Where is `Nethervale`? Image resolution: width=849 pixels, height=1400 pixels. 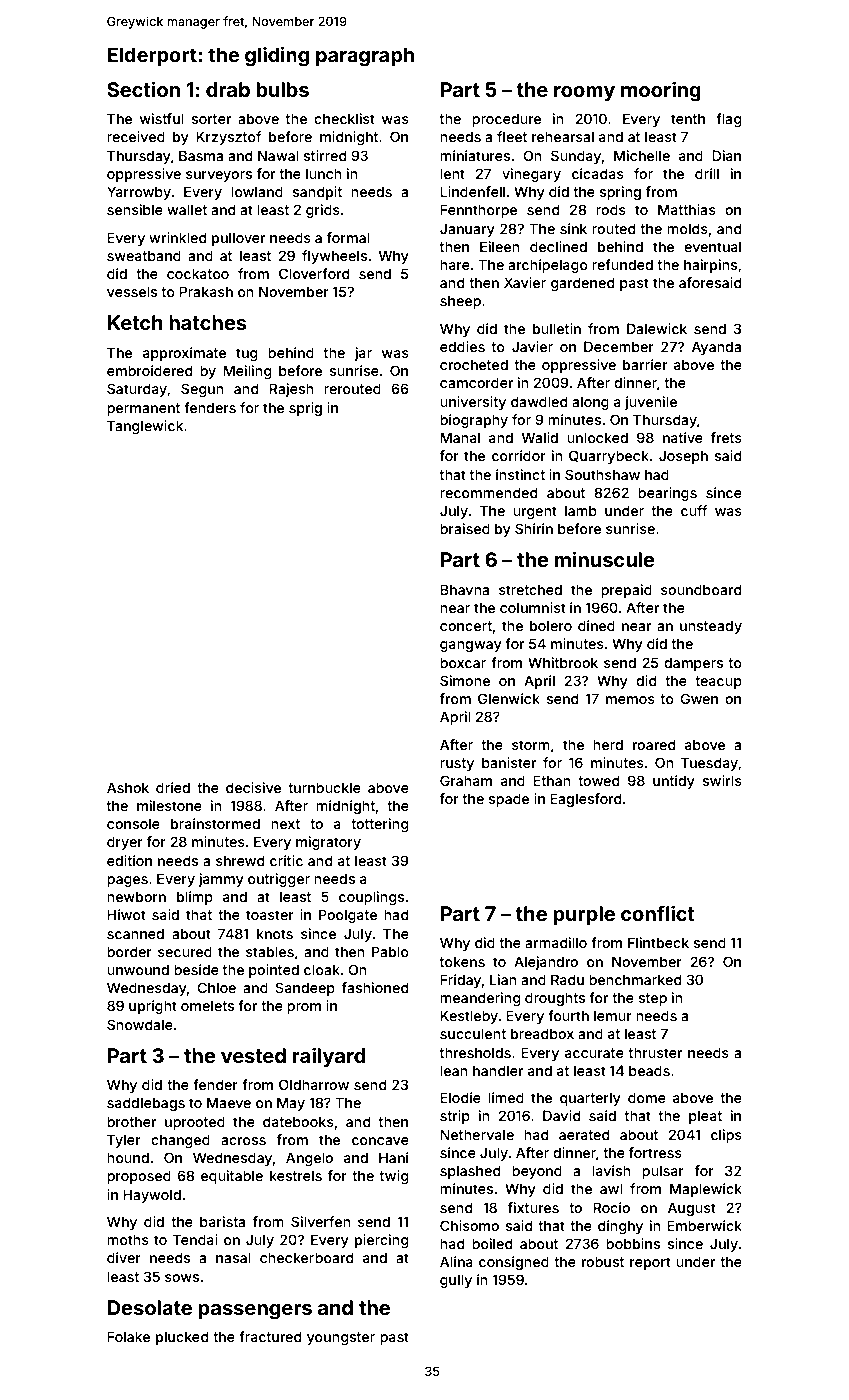
Nethervale is located at coordinates (477, 1134).
